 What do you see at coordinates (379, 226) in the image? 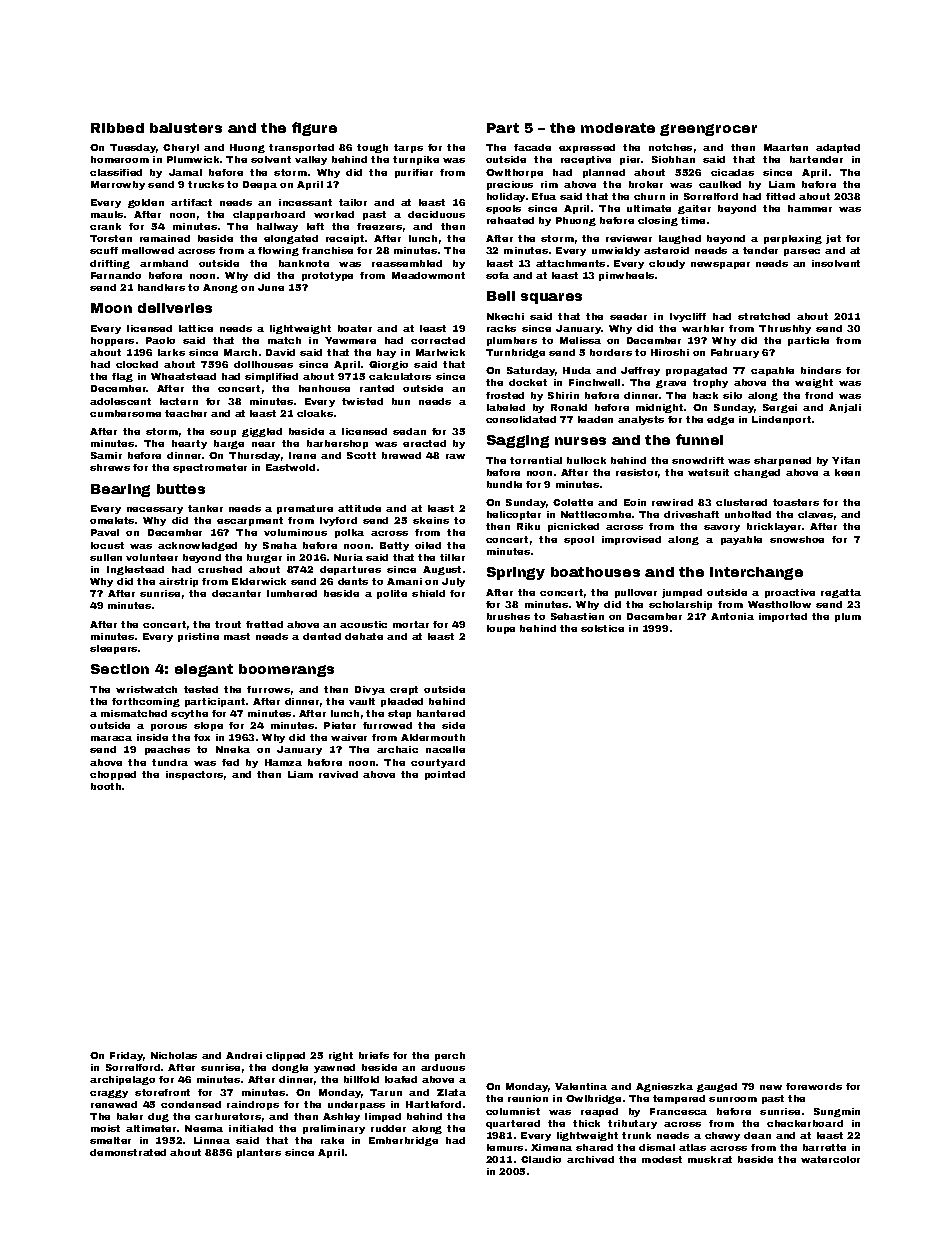
I see `freezers` at bounding box center [379, 226].
